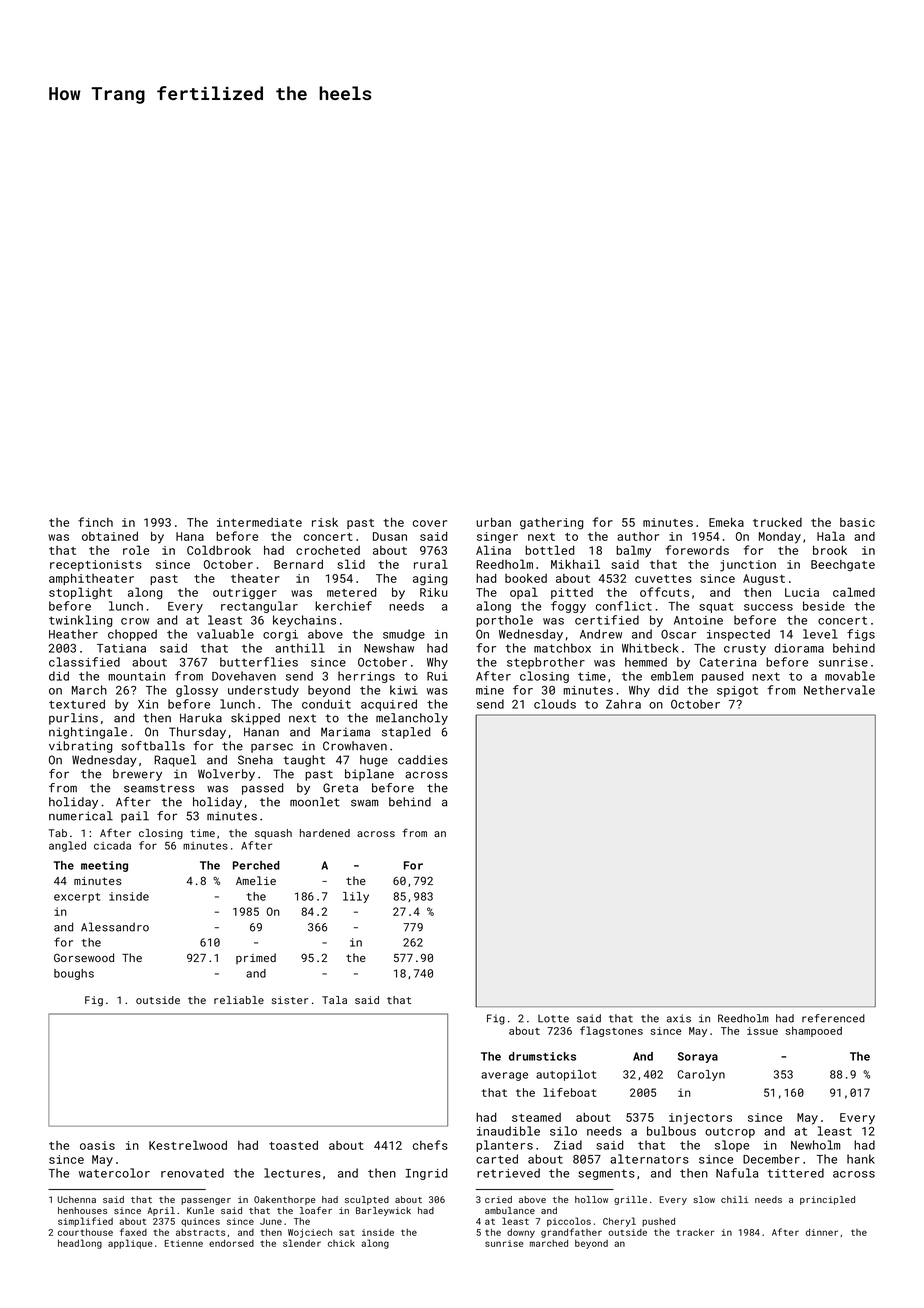  What do you see at coordinates (271, 1221) in the image?
I see `June` at bounding box center [271, 1221].
